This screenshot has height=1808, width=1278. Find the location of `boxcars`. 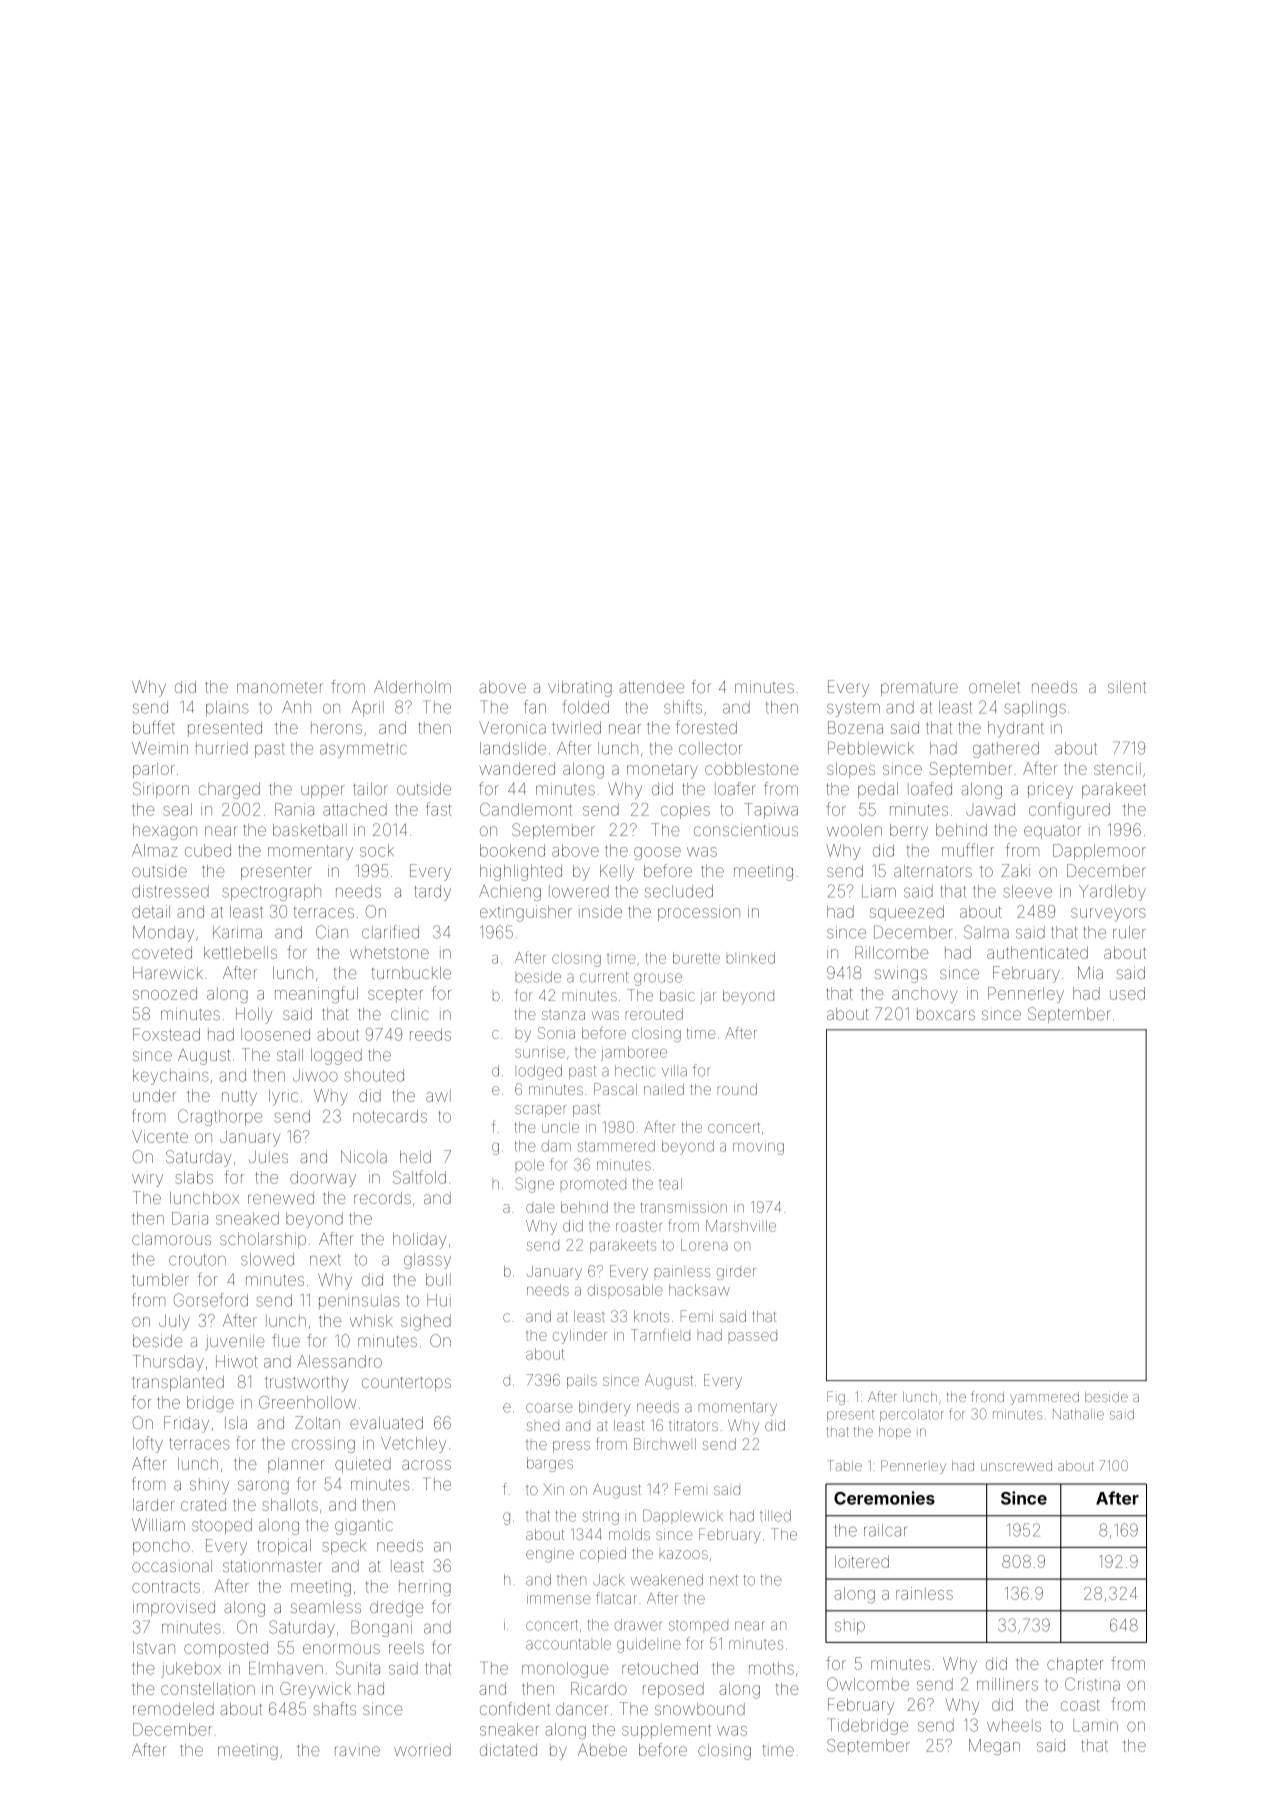

boxcars is located at coordinates (946, 1014).
